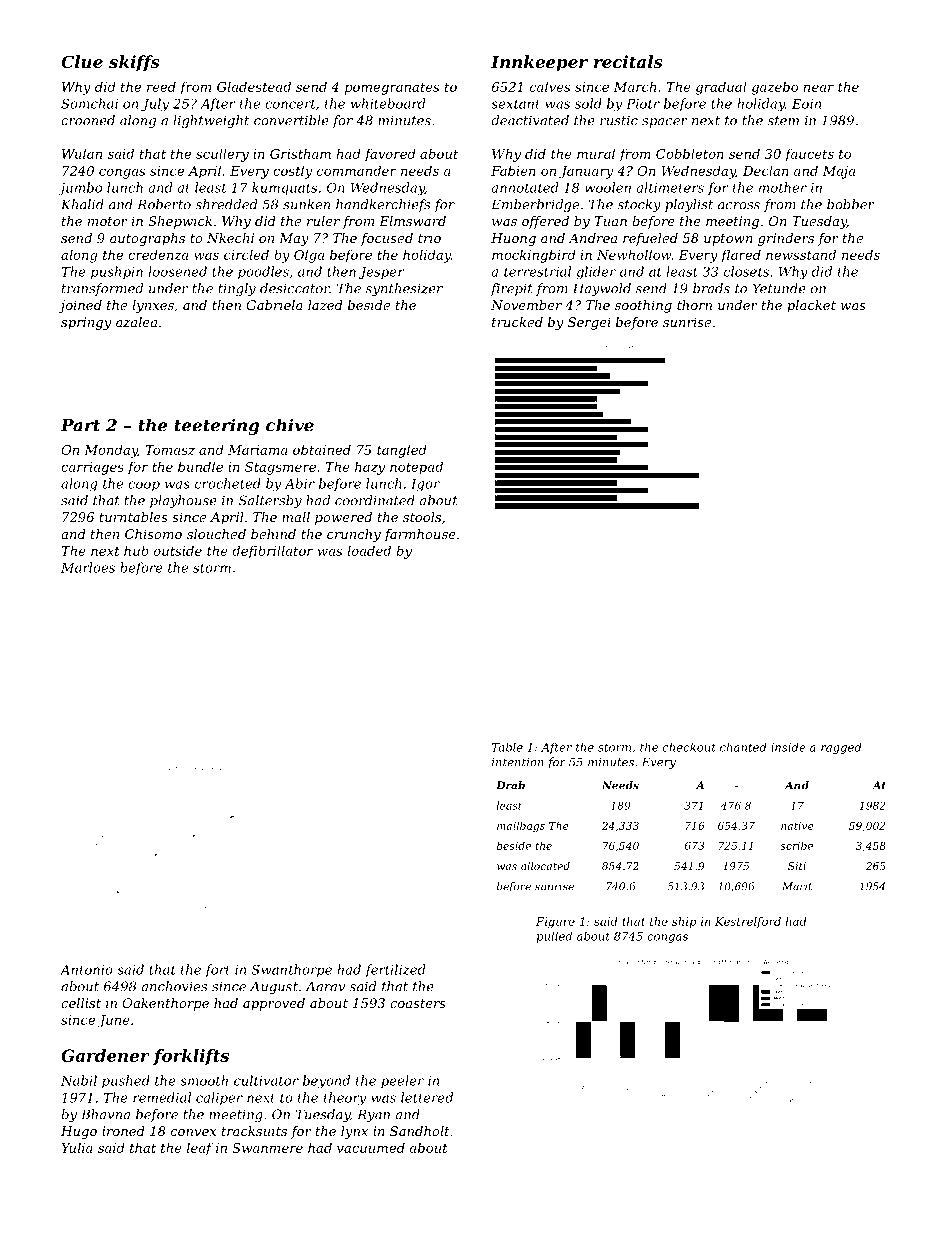 The height and width of the document is (1233, 952). Describe the element at coordinates (420, 1131) in the document. I see `Sandholt` at that location.
